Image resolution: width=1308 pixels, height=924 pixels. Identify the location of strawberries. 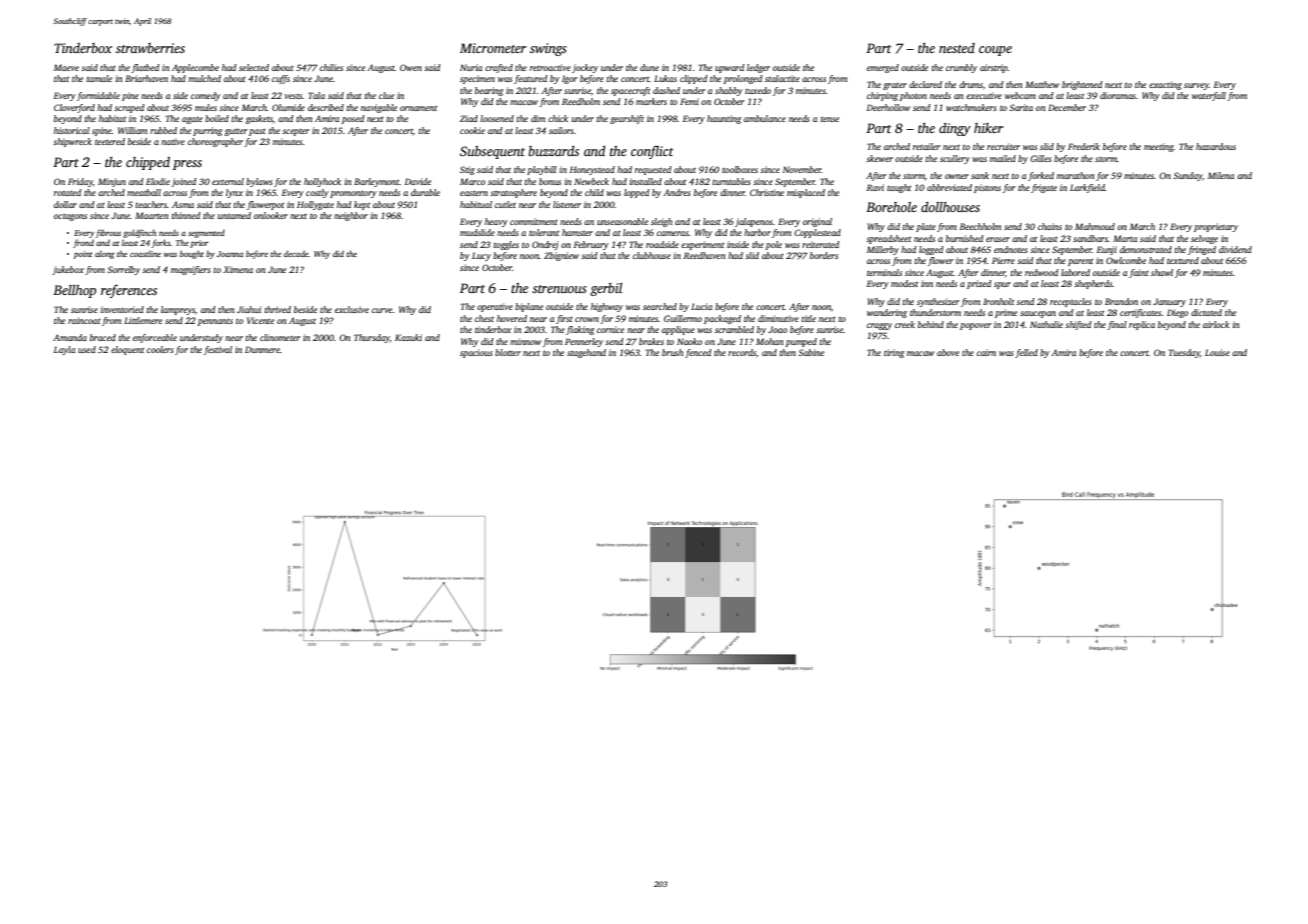
(150, 48).
